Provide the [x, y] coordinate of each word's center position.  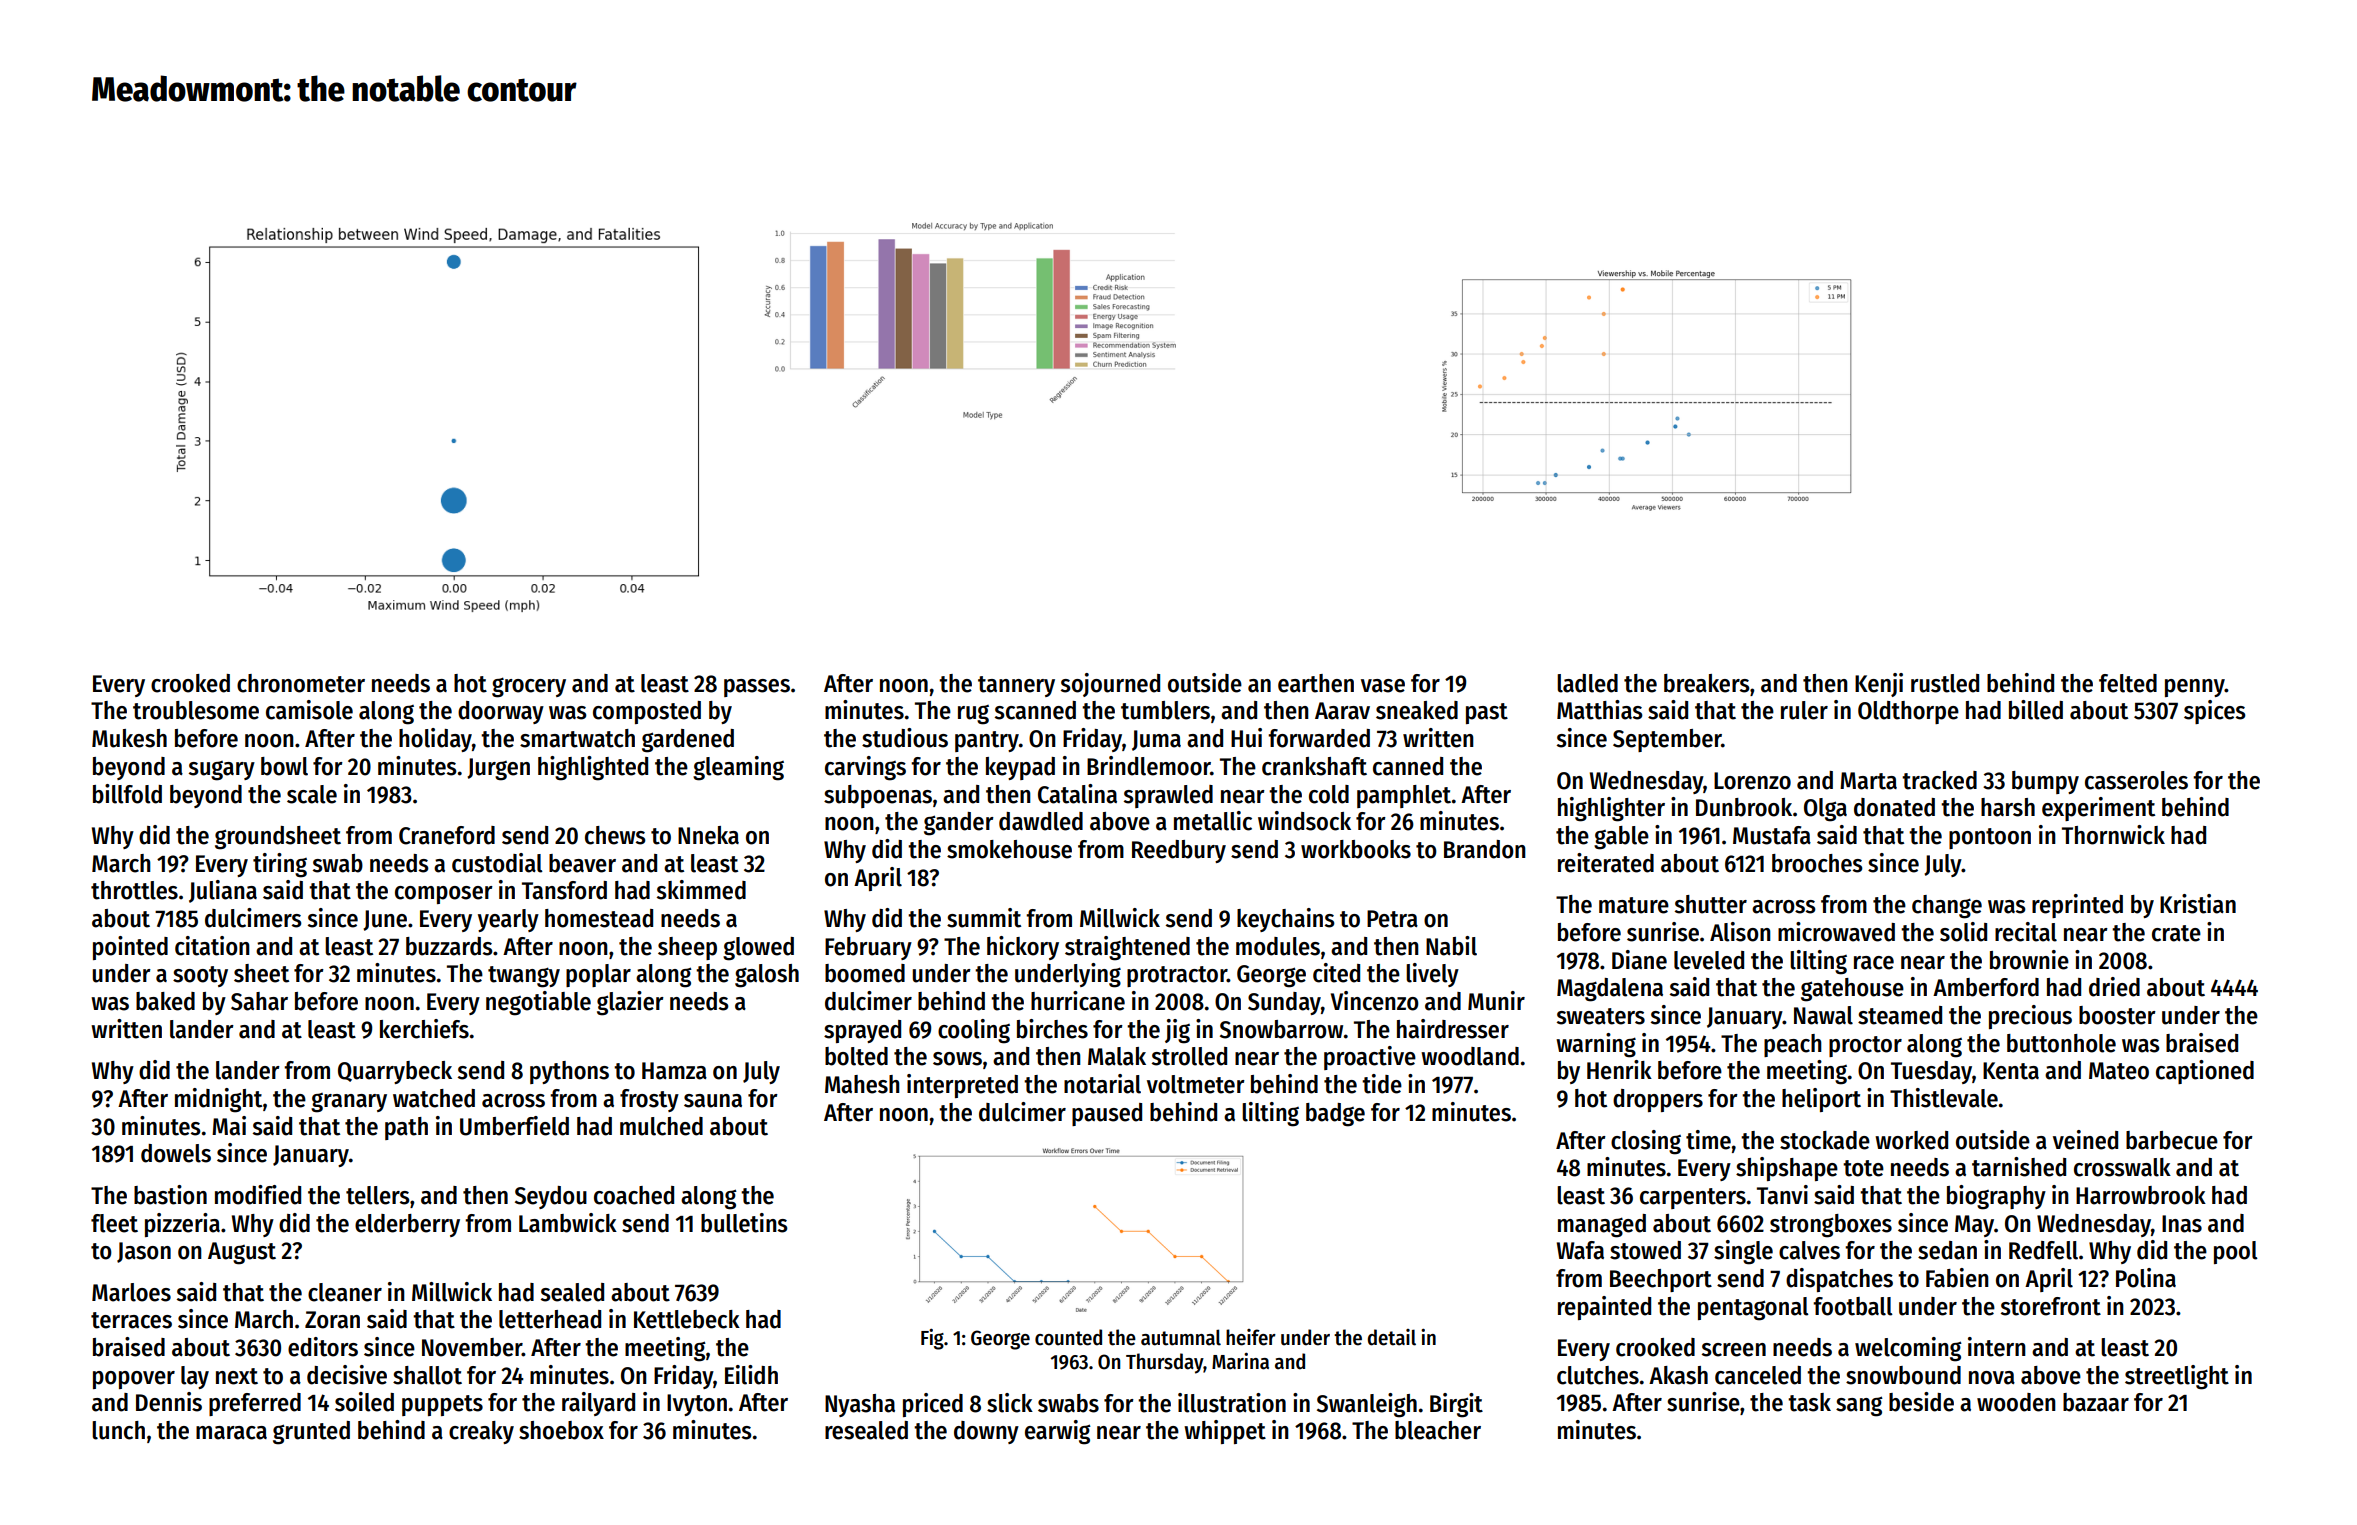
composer [444, 895]
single [1743, 1252]
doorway [501, 712]
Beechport [1661, 1280]
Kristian [2198, 904]
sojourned [1110, 685]
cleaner [345, 1292]
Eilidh [751, 1375]
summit [984, 918]
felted [2128, 683]
